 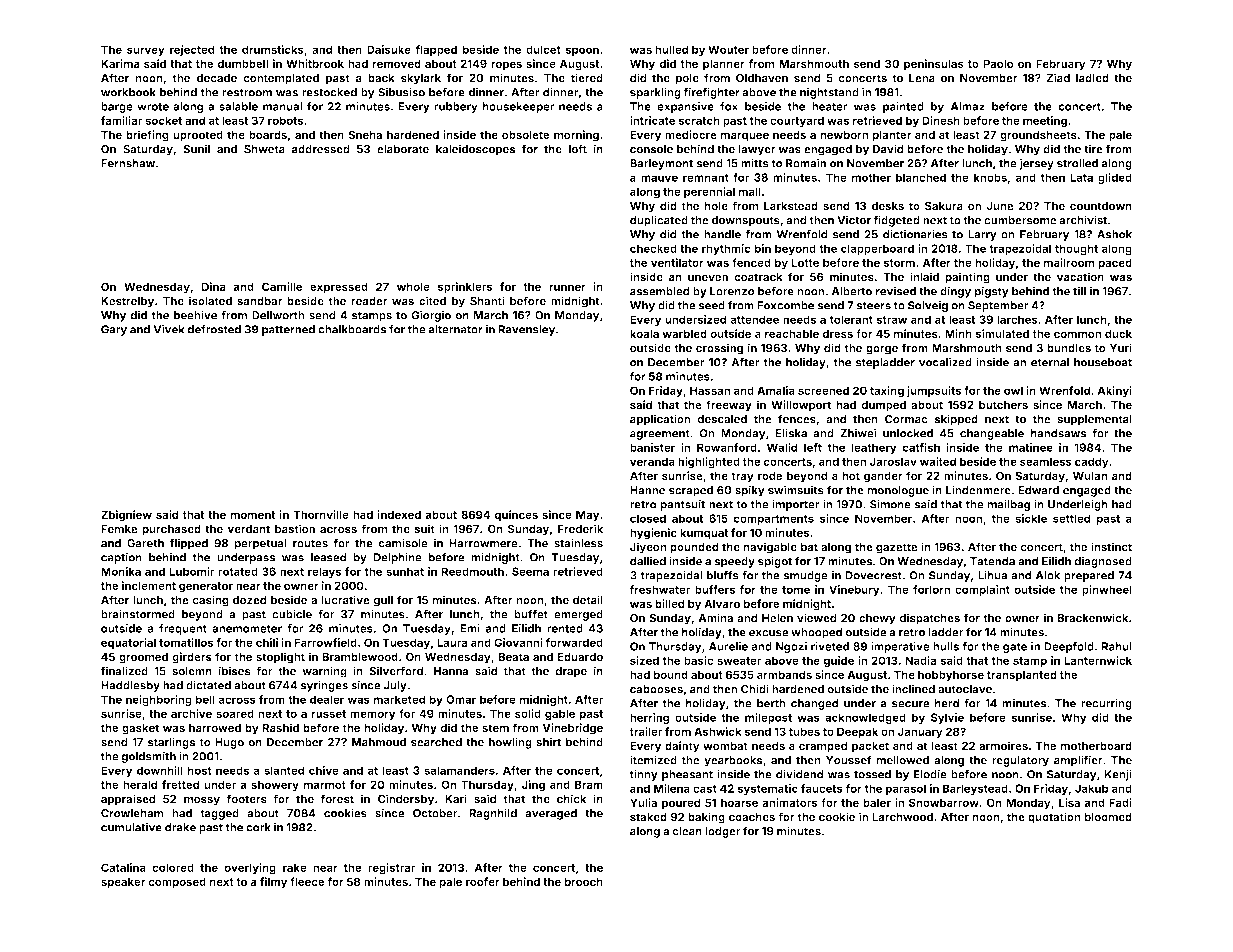 I want to click on Paolo, so click(x=998, y=63).
